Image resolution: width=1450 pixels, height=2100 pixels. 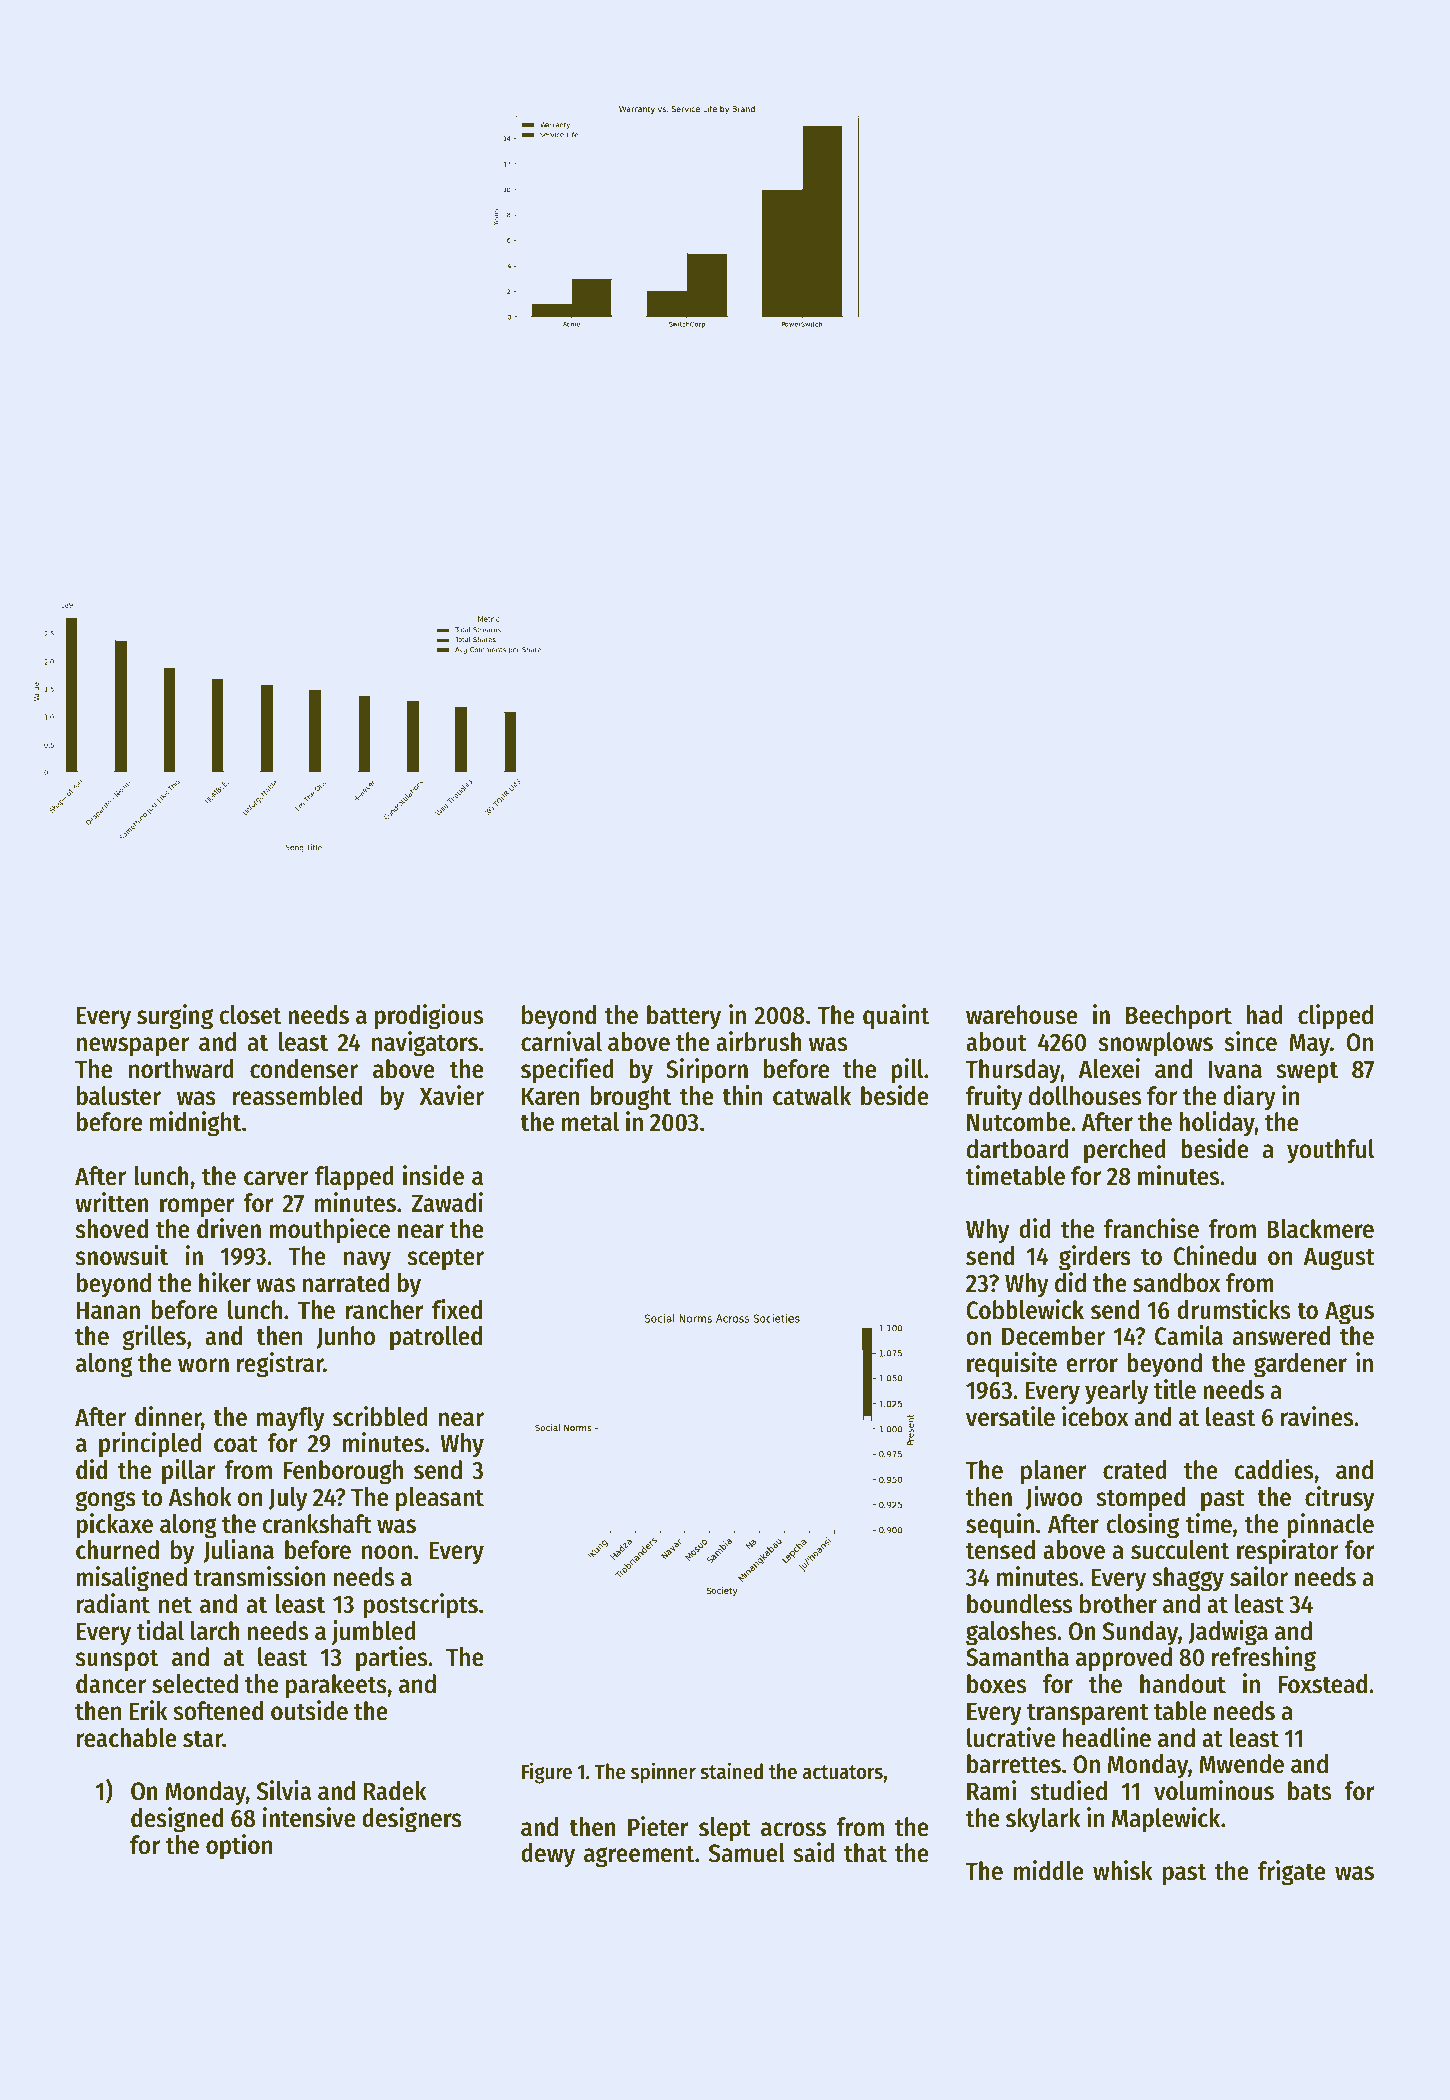 I want to click on boxes, so click(x=996, y=1684).
